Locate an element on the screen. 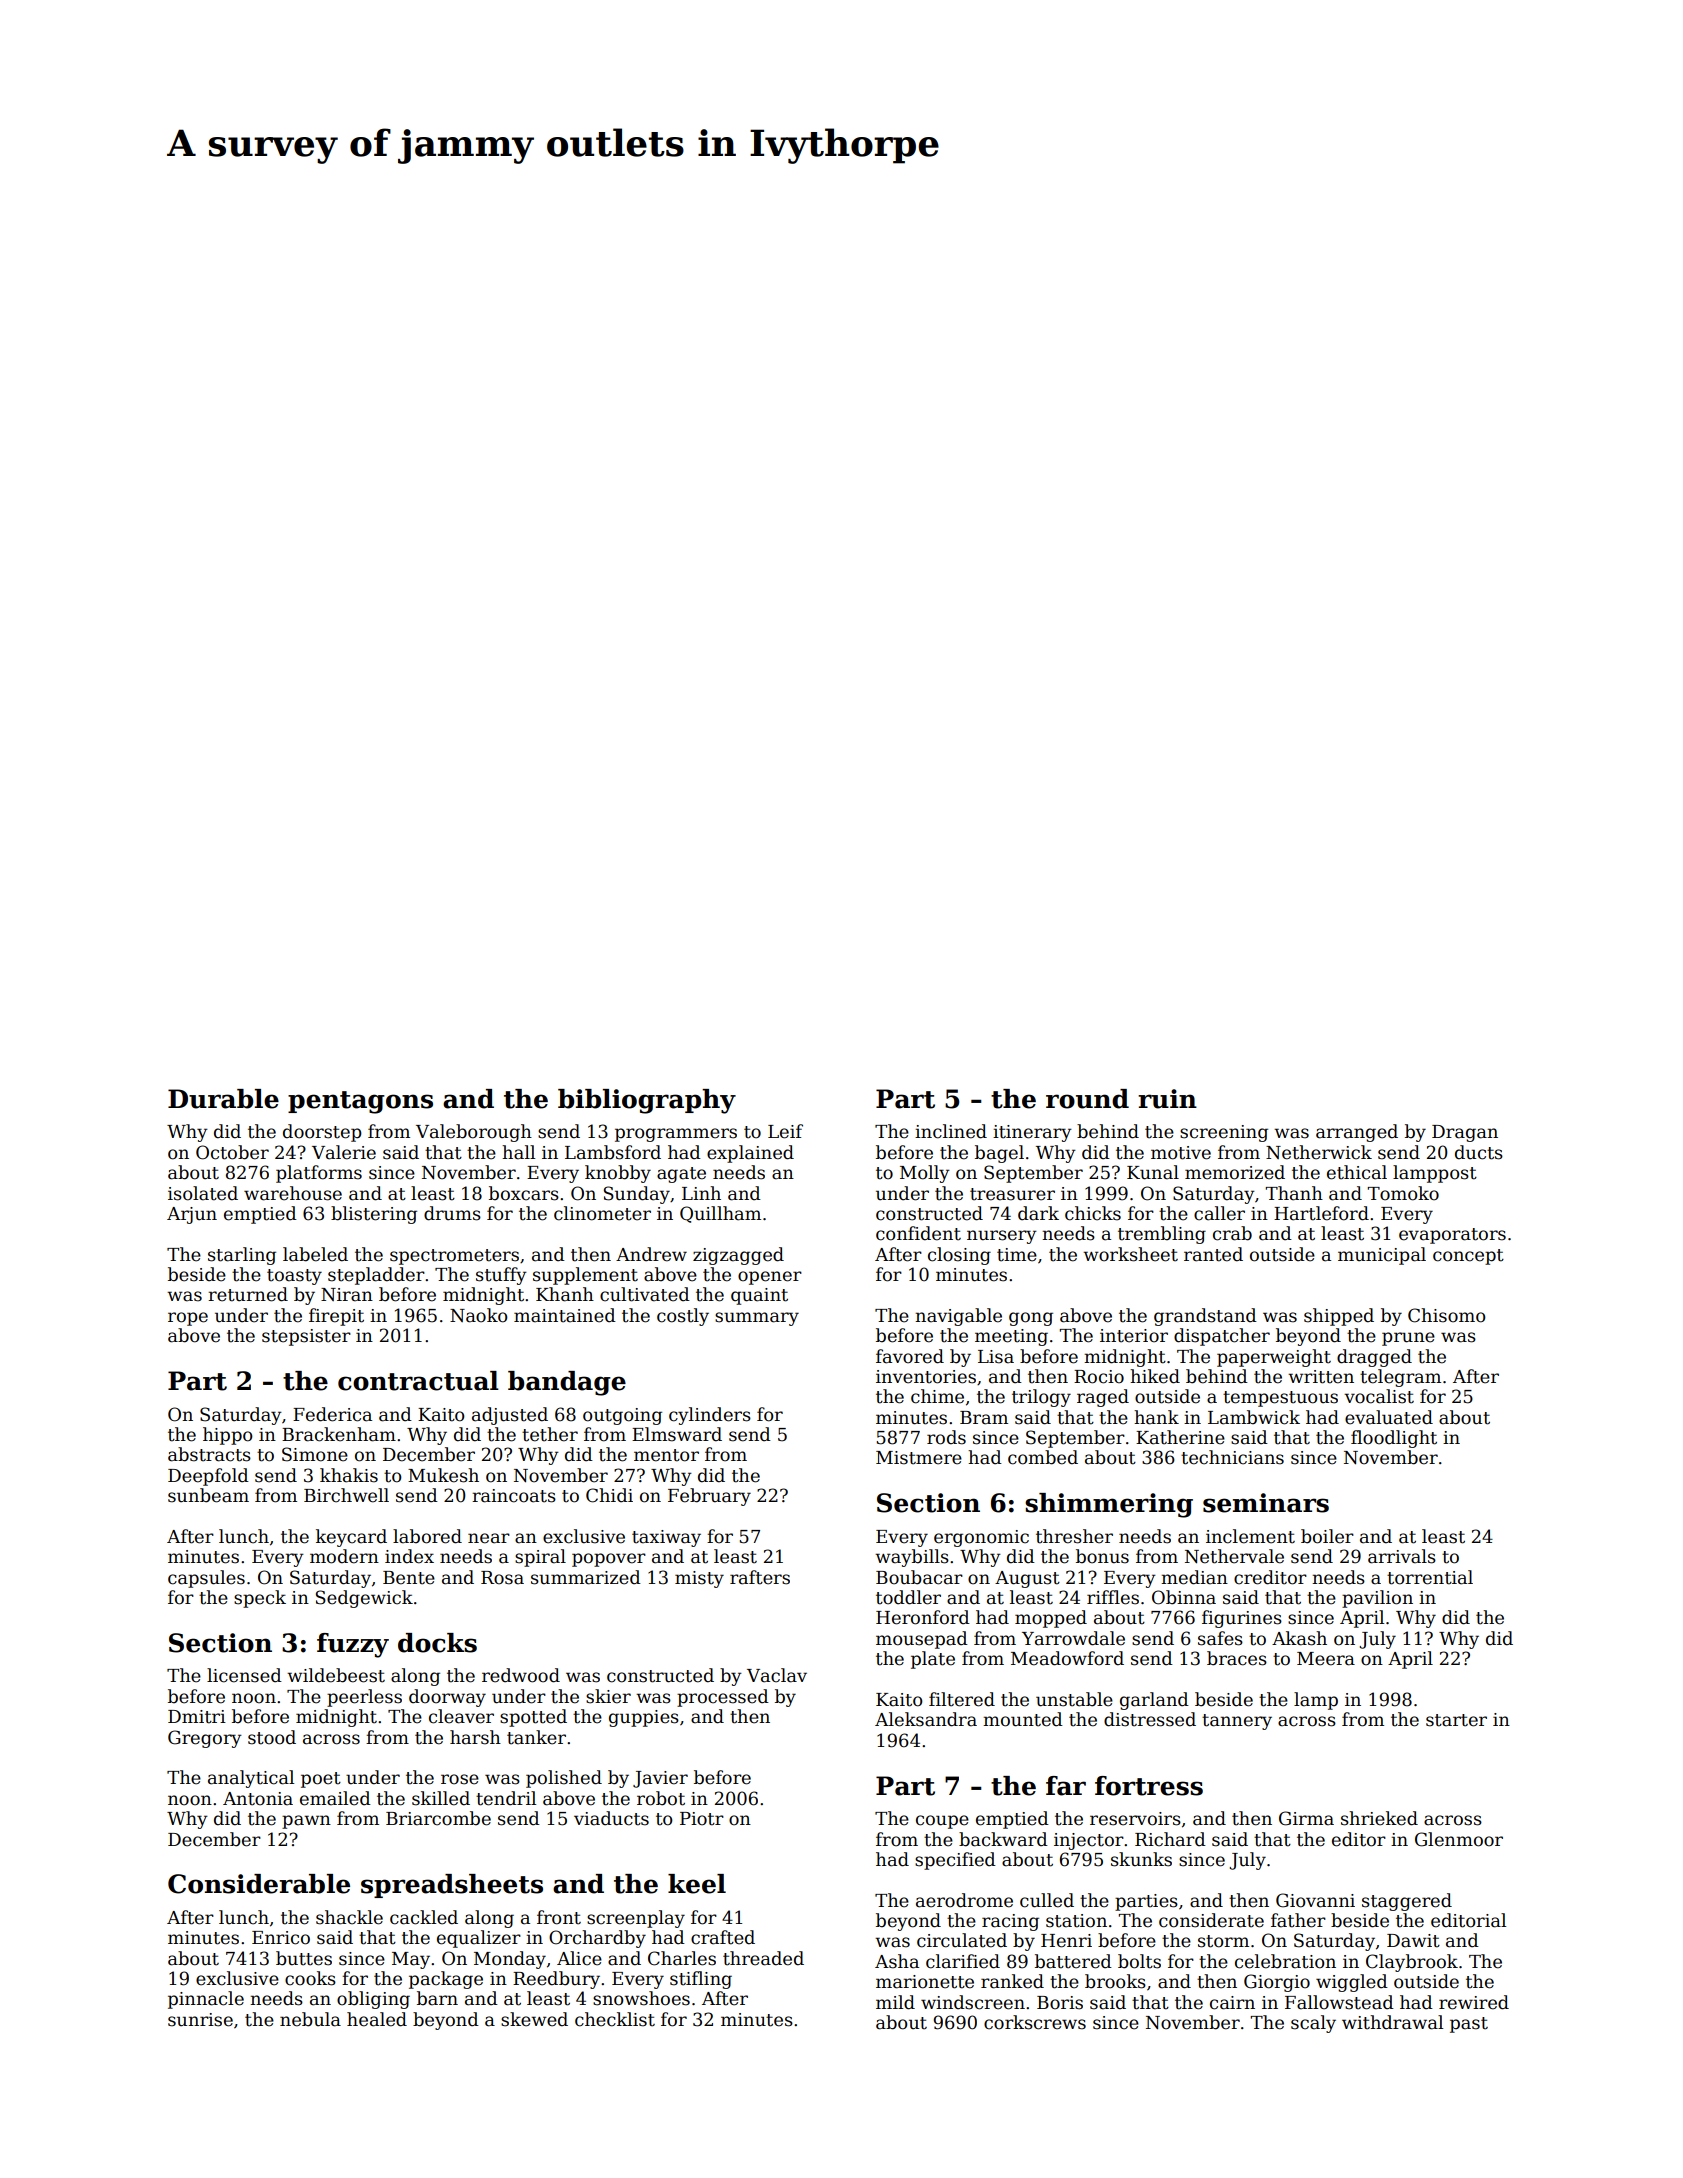 This screenshot has height=2178, width=1683. ruin is located at coordinates (1167, 1099).
